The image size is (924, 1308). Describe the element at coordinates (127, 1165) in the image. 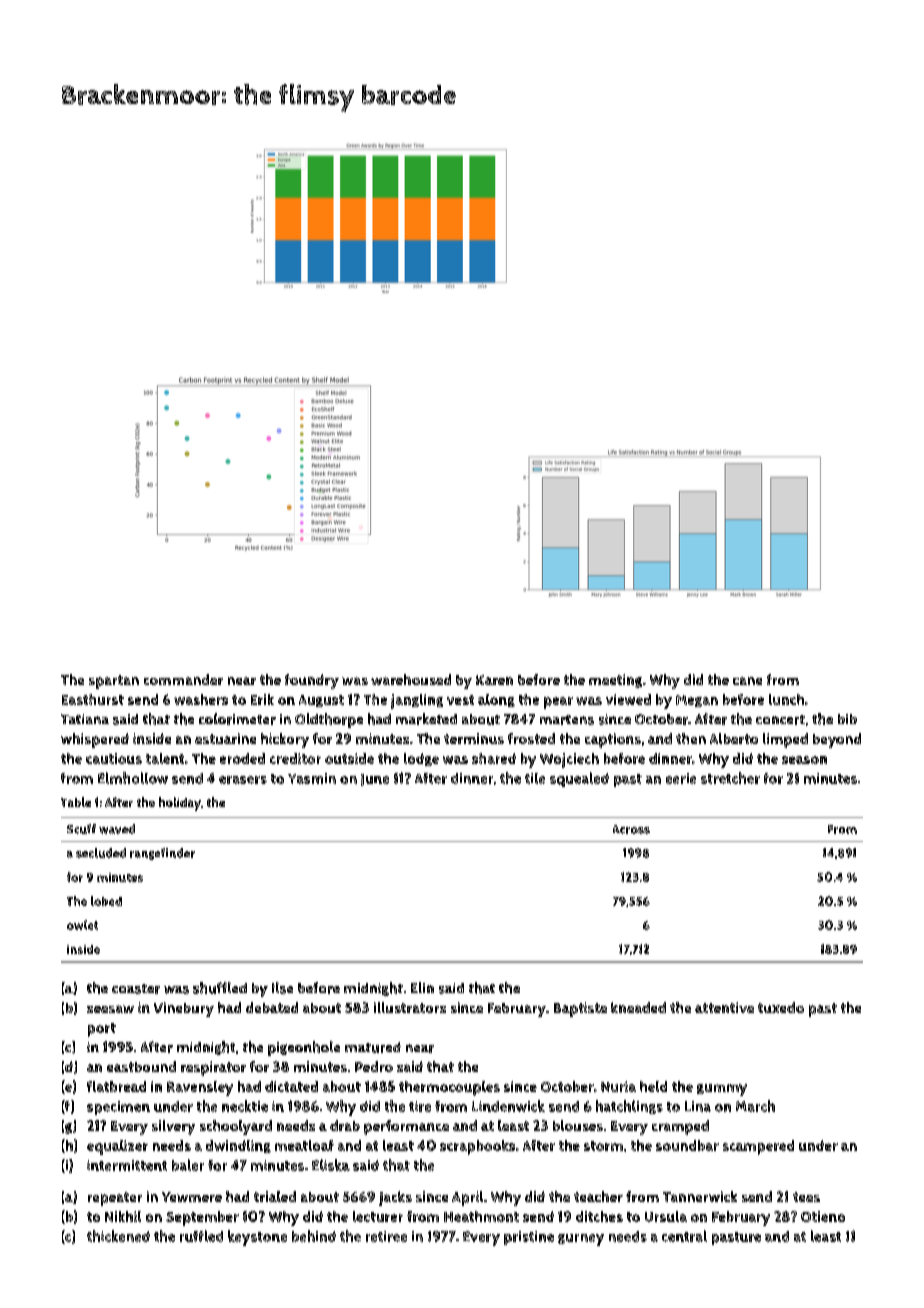

I see `intermittent` at that location.
